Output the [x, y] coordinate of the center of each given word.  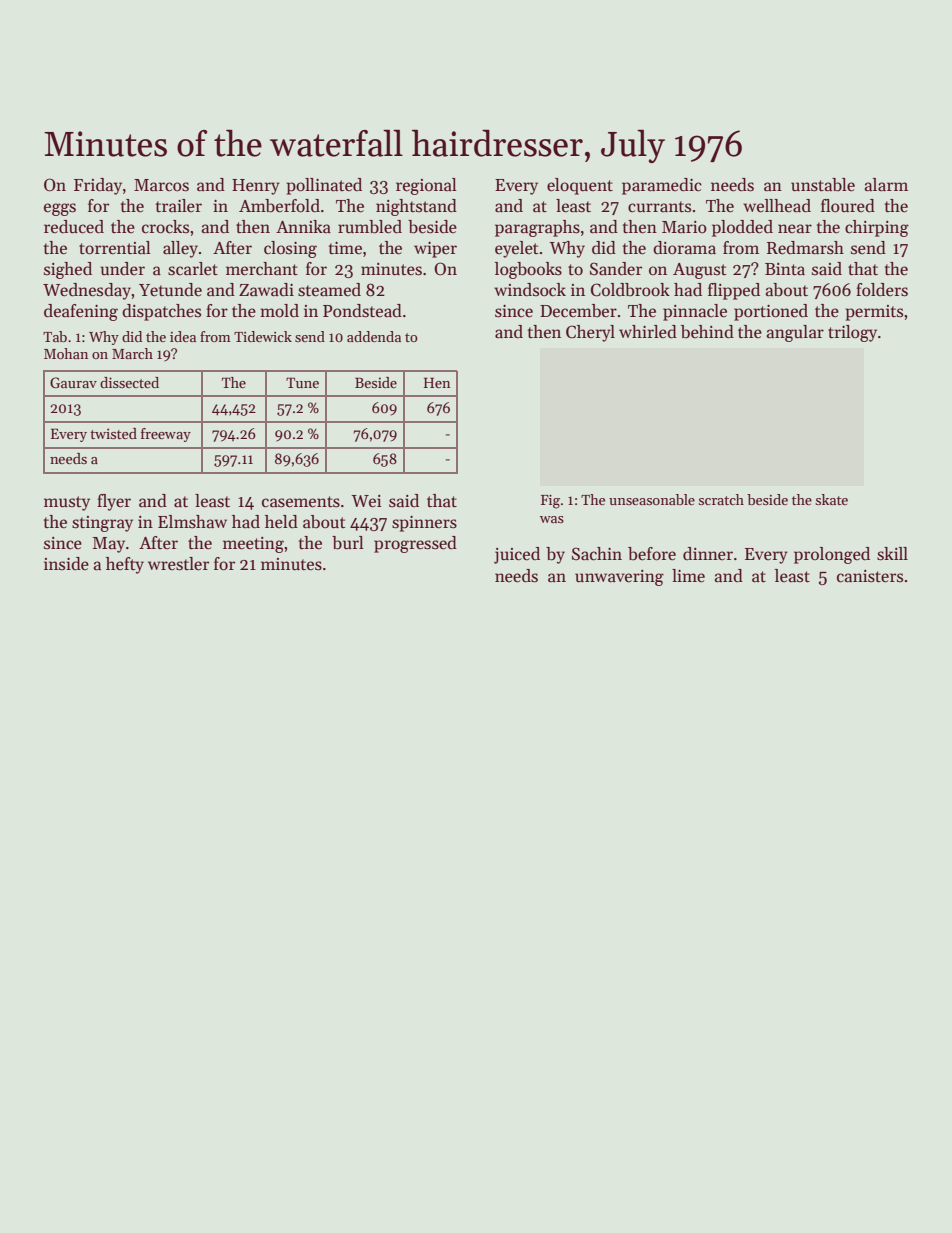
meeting [253, 545]
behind [707, 332]
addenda [374, 336]
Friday [98, 186]
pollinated [324, 186]
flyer [114, 502]
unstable [823, 185]
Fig [550, 501]
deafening [81, 312]
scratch [721, 499]
